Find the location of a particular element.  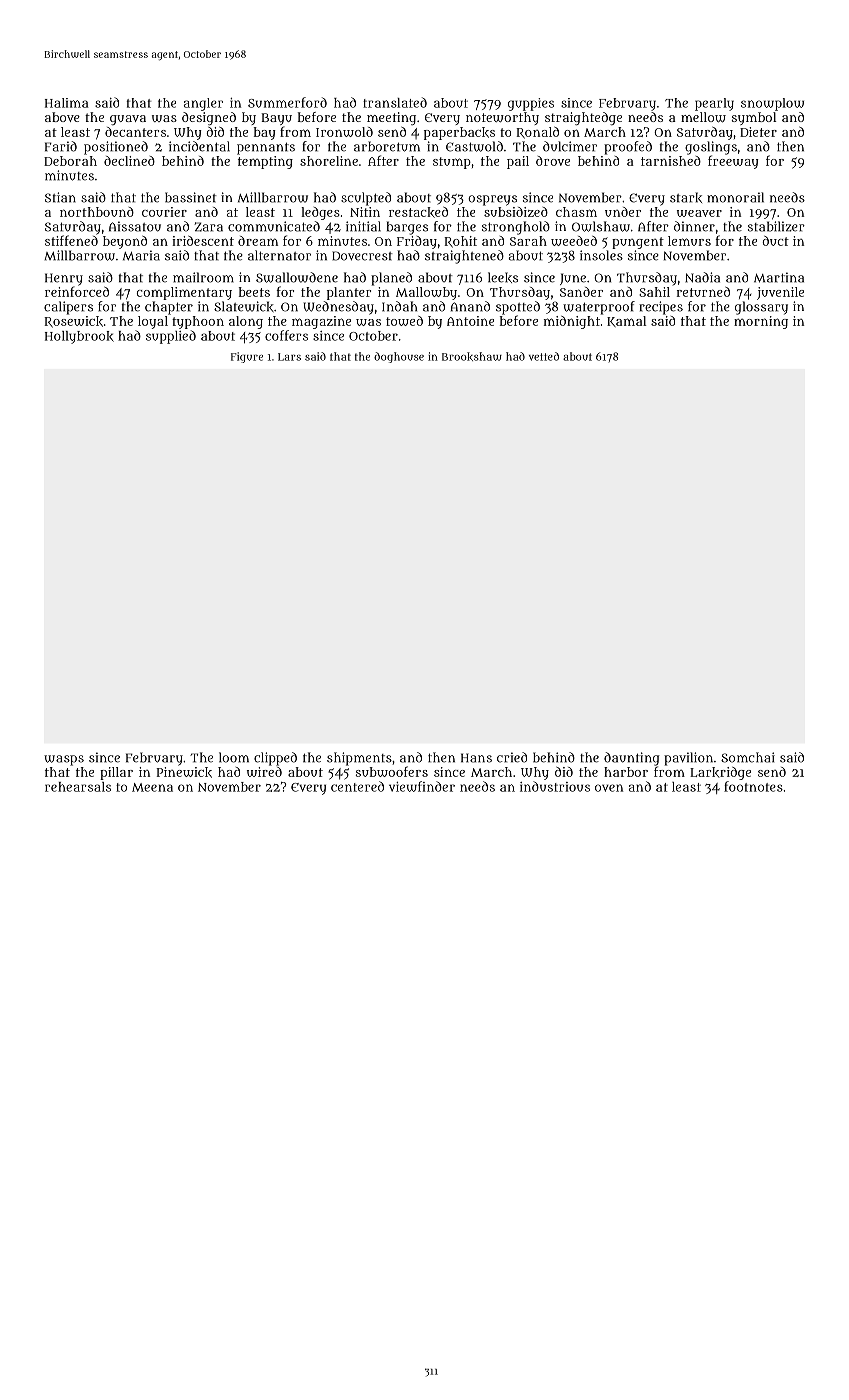

Somchai is located at coordinates (748, 757).
